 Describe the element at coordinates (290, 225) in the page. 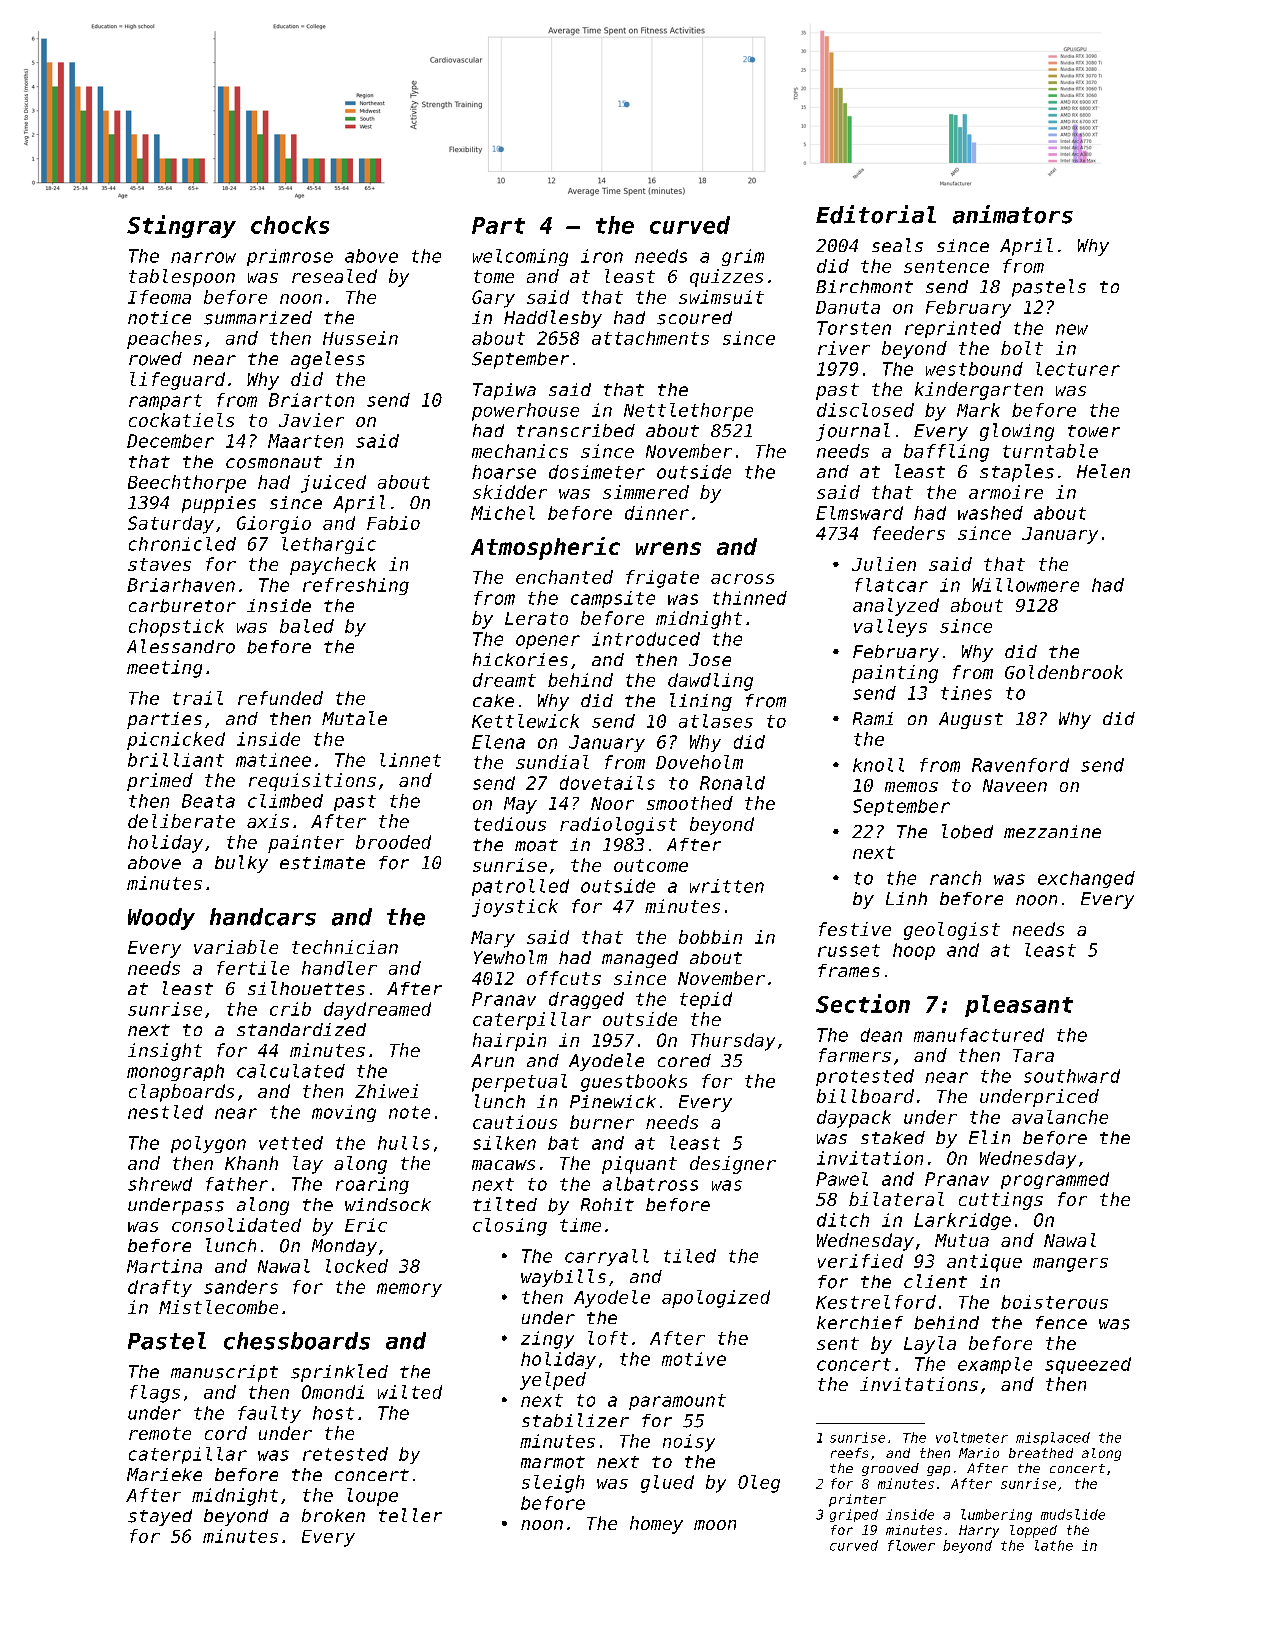

I see `chocks` at that location.
